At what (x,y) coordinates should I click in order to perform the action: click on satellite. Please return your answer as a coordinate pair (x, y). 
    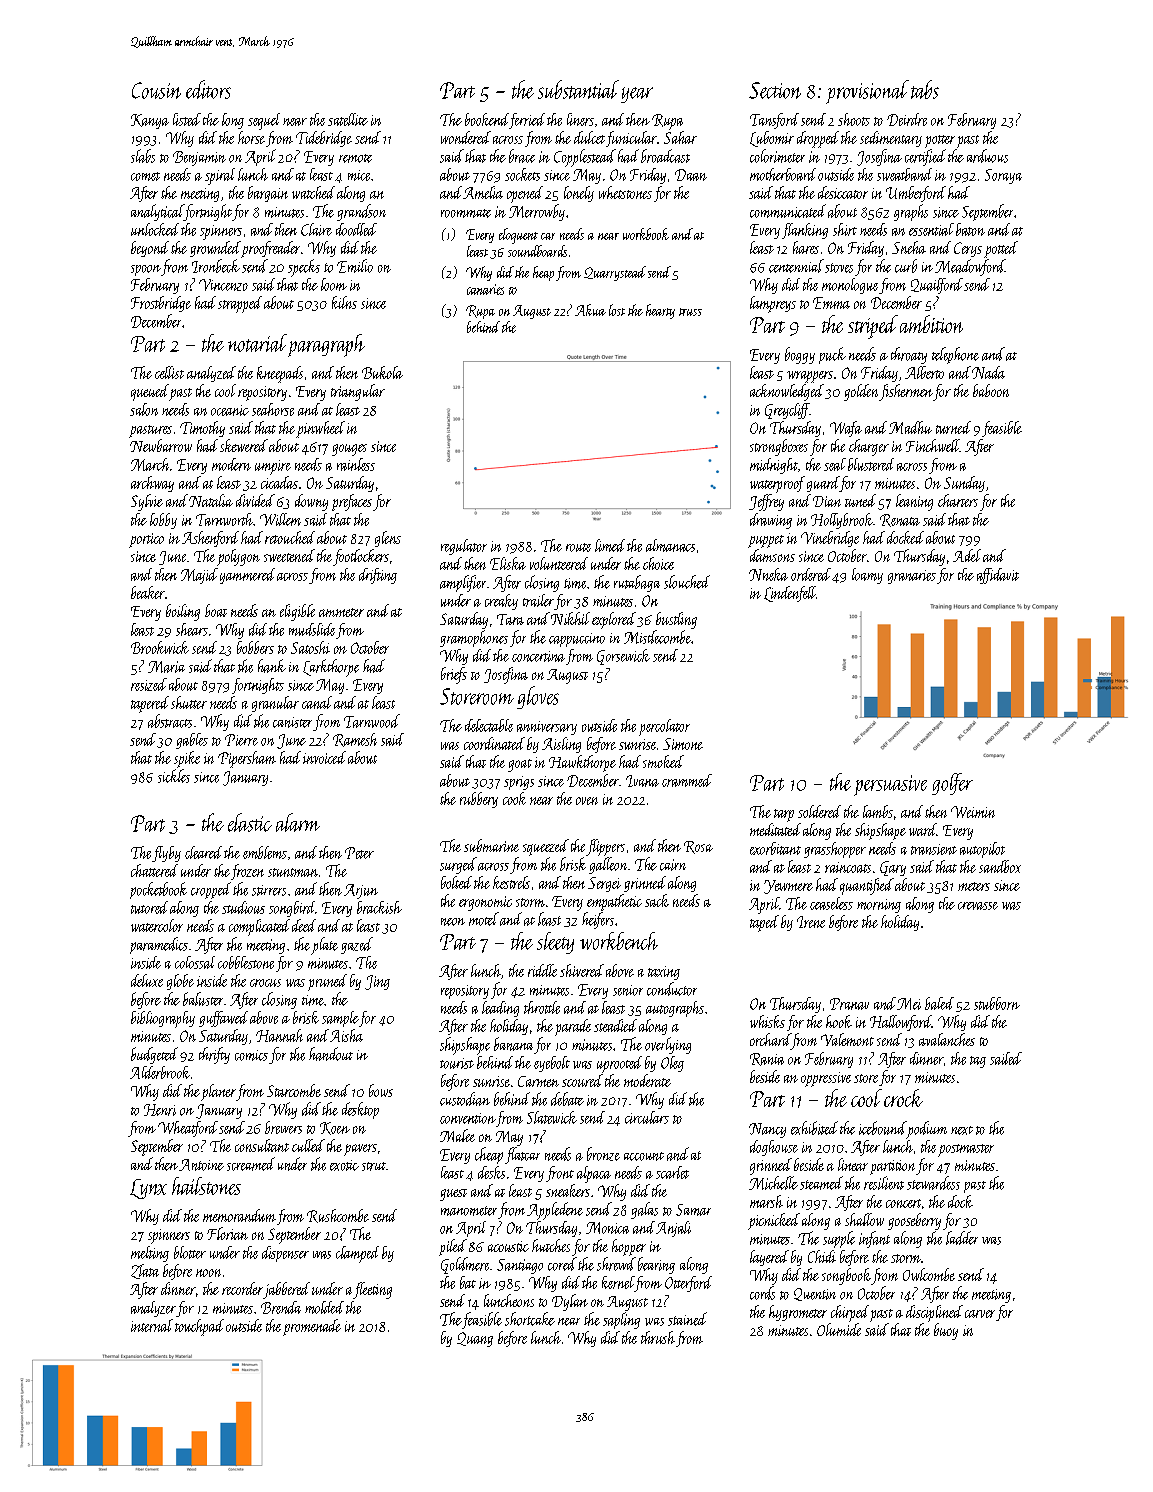
    Looking at the image, I should click on (348, 119).
